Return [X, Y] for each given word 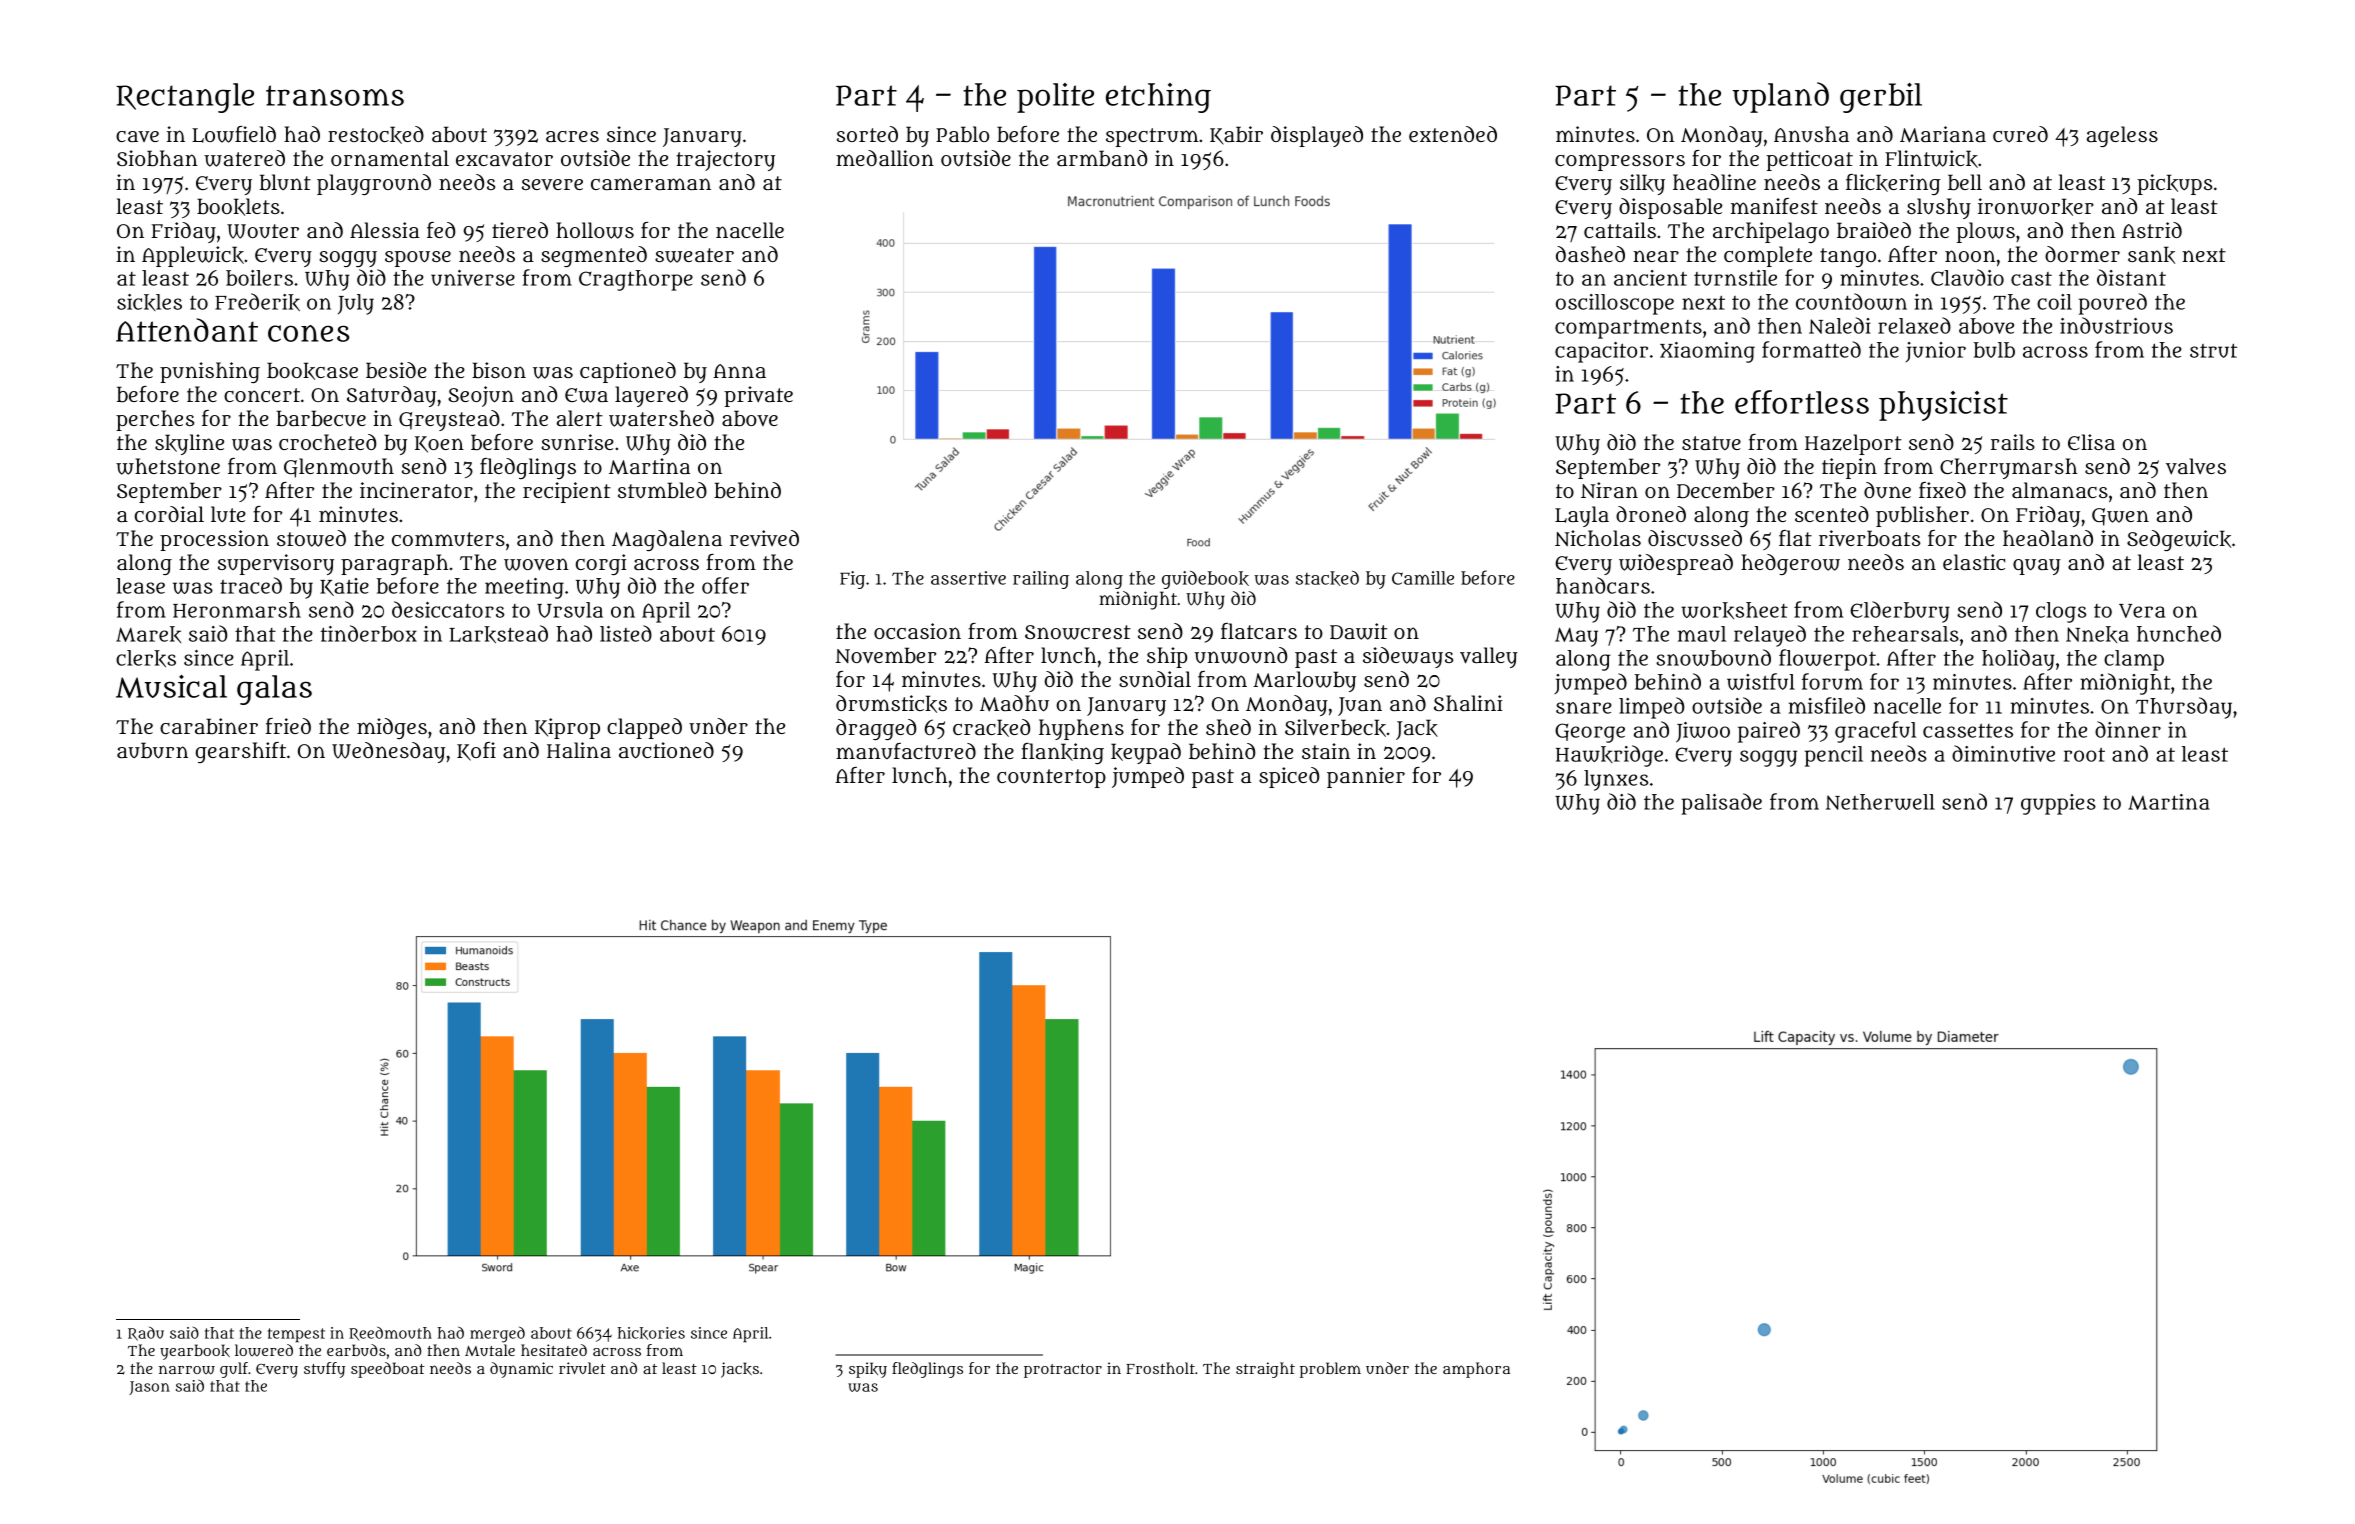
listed [626, 633]
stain [1326, 751]
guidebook [1205, 580]
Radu [146, 1334]
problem [1330, 1370]
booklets [238, 207]
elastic [1974, 562]
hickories [651, 1333]
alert [580, 418]
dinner [2128, 729]
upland [1780, 97]
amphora [1476, 1370]
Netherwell [1880, 802]
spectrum [1152, 137]
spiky [868, 1370]
